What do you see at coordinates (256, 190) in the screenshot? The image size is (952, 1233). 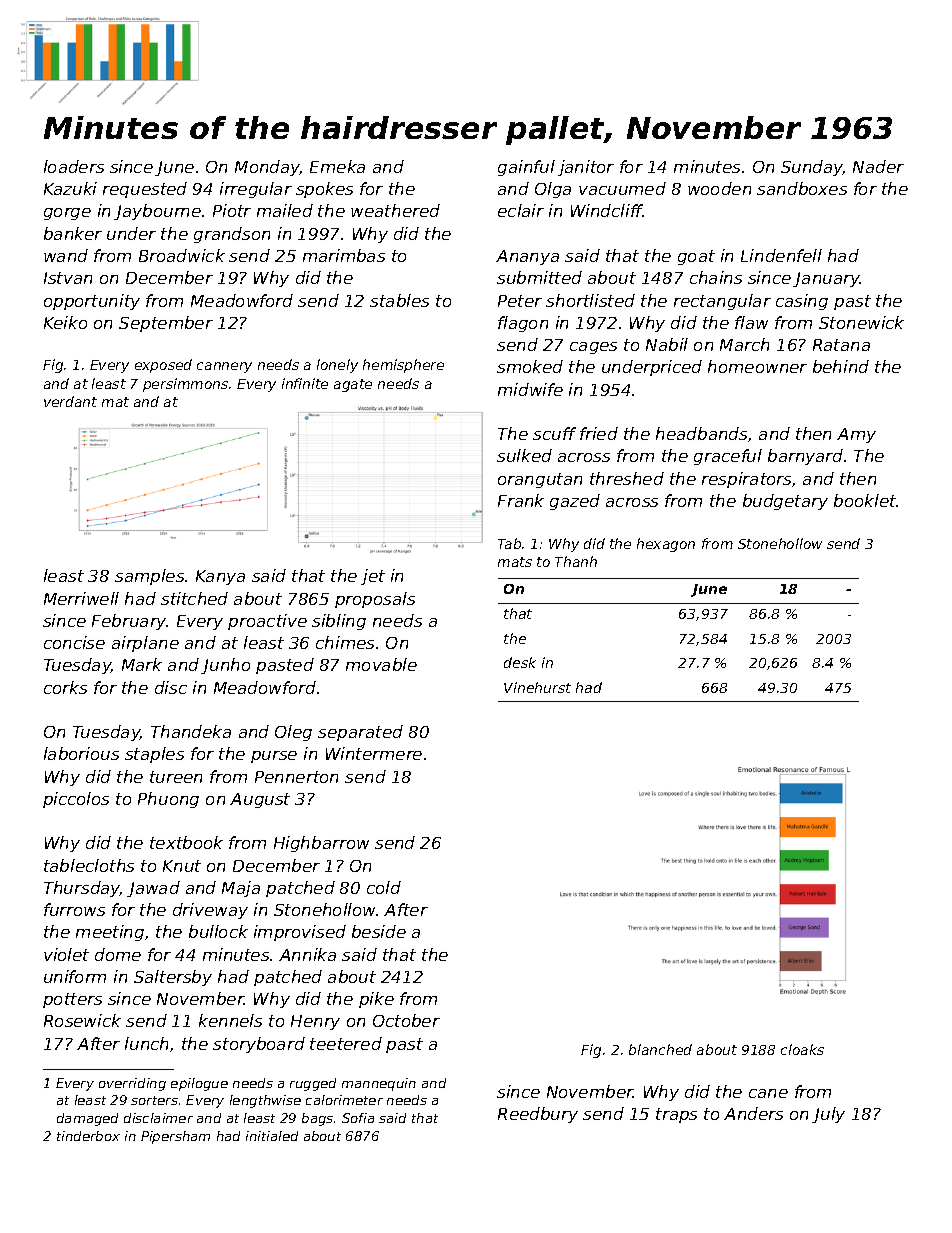 I see `irregular` at bounding box center [256, 190].
